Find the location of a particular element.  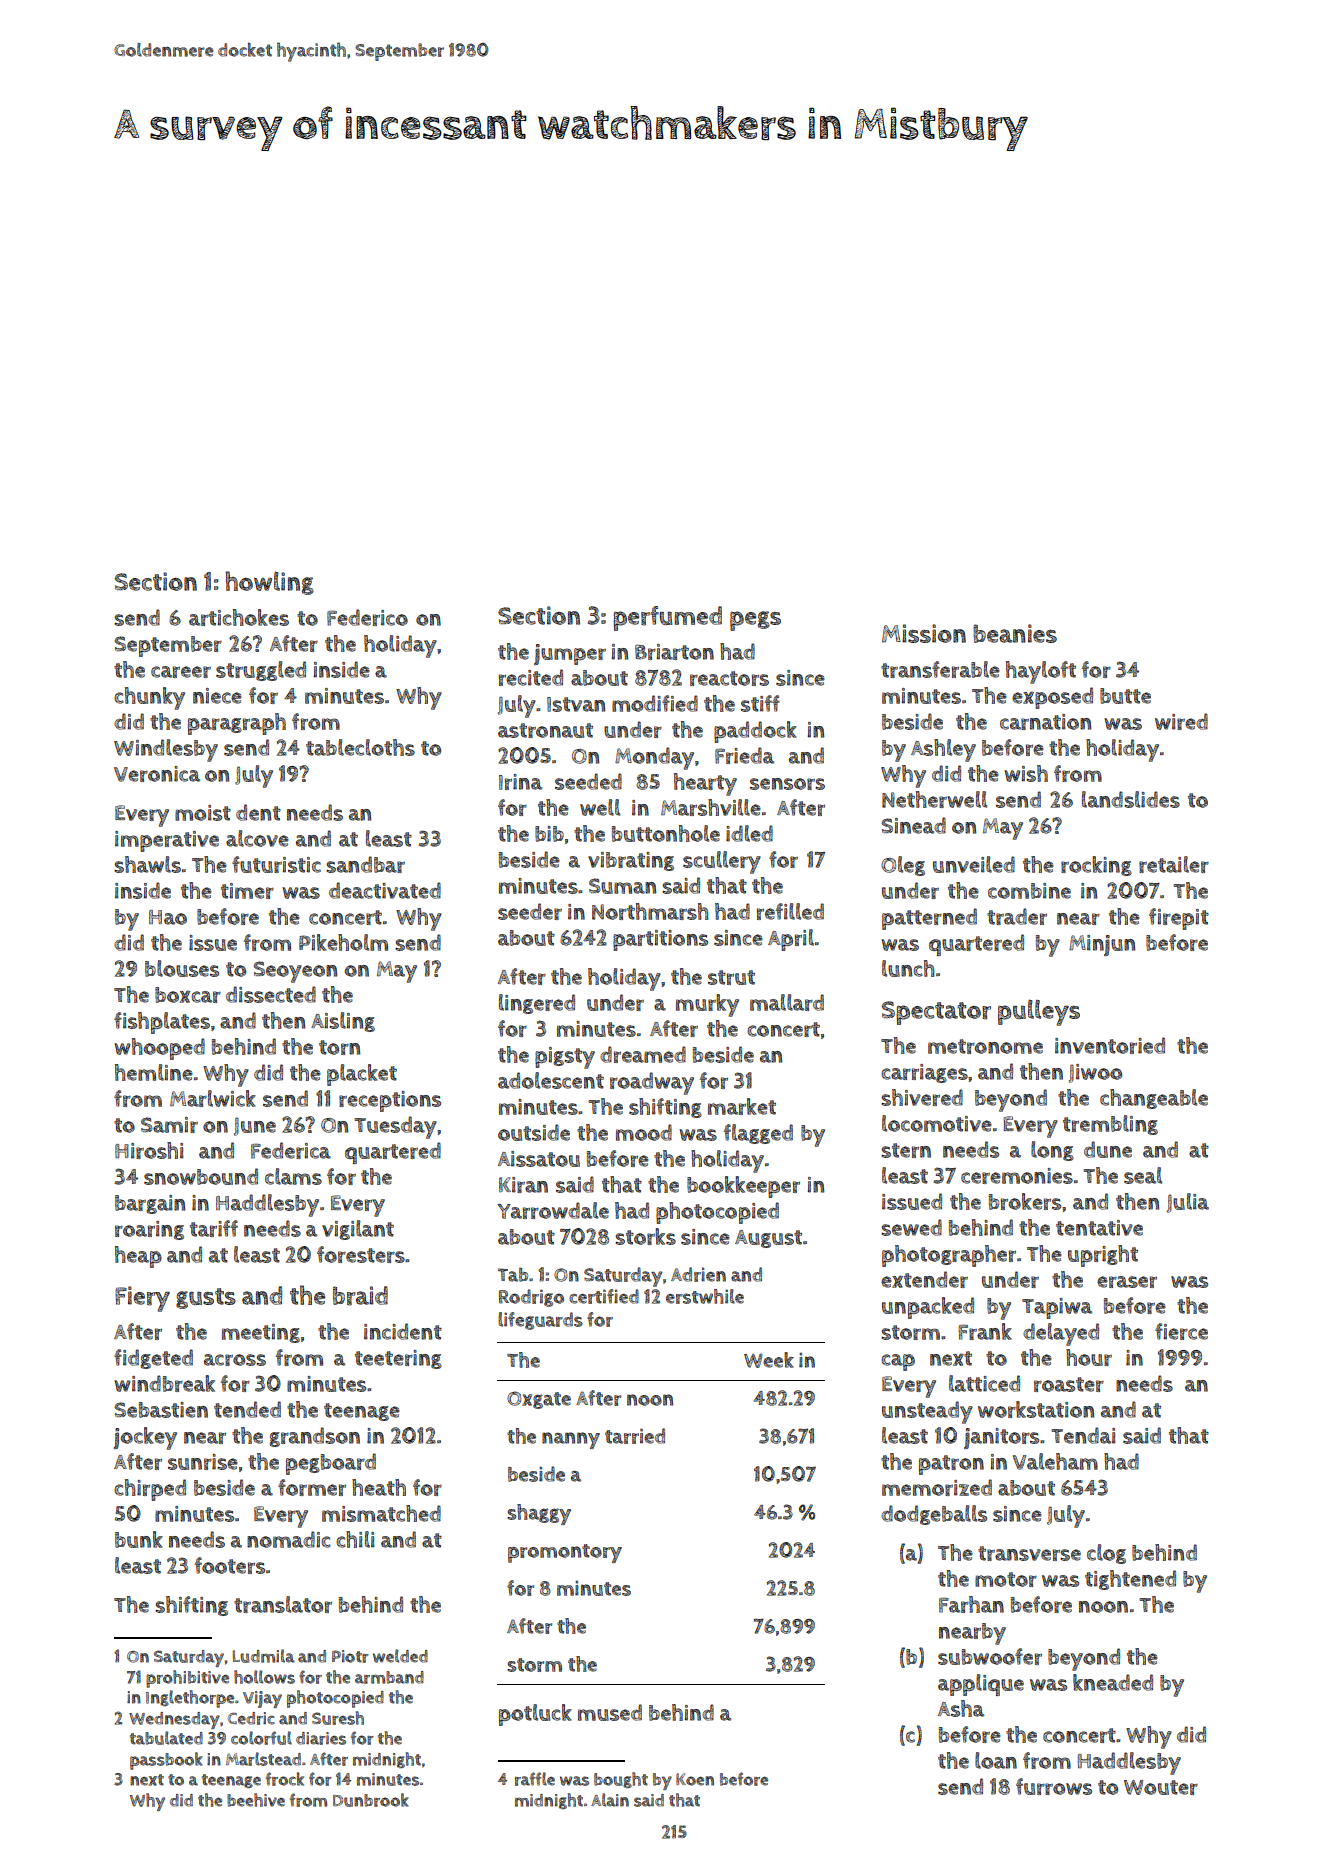

Piotr is located at coordinates (350, 1656).
